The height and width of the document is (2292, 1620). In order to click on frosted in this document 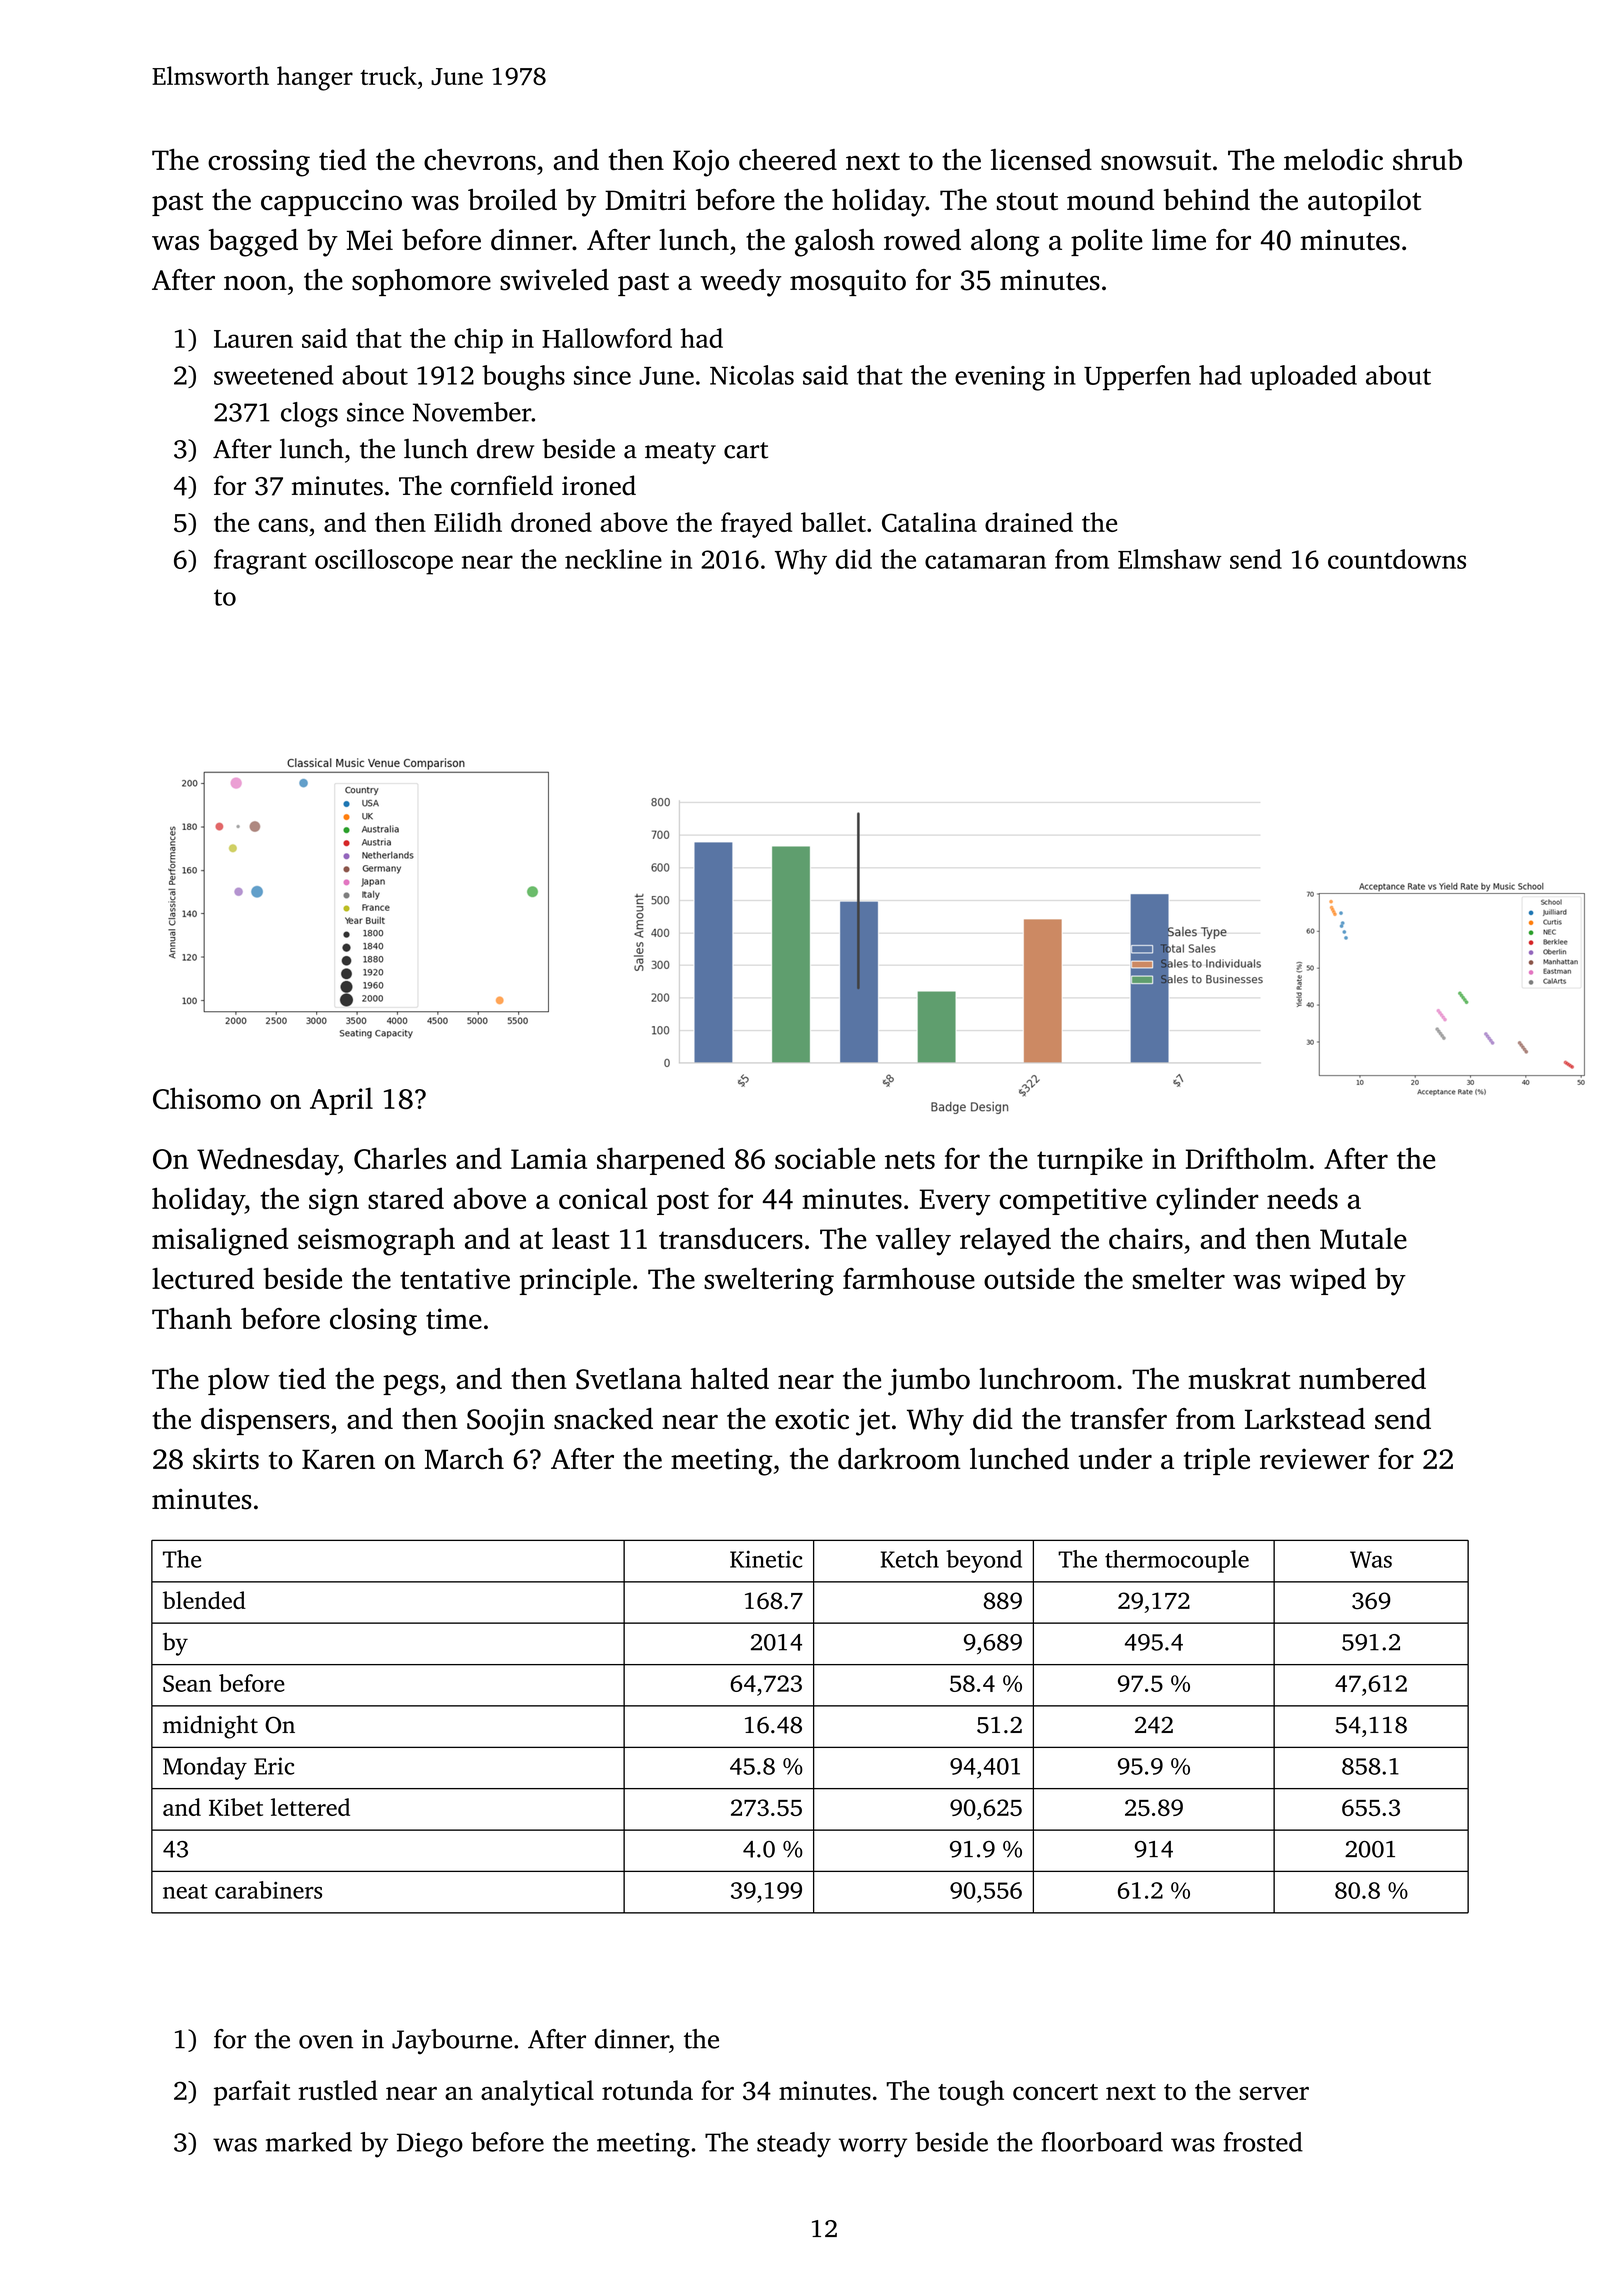, I will do `click(1263, 2142)`.
